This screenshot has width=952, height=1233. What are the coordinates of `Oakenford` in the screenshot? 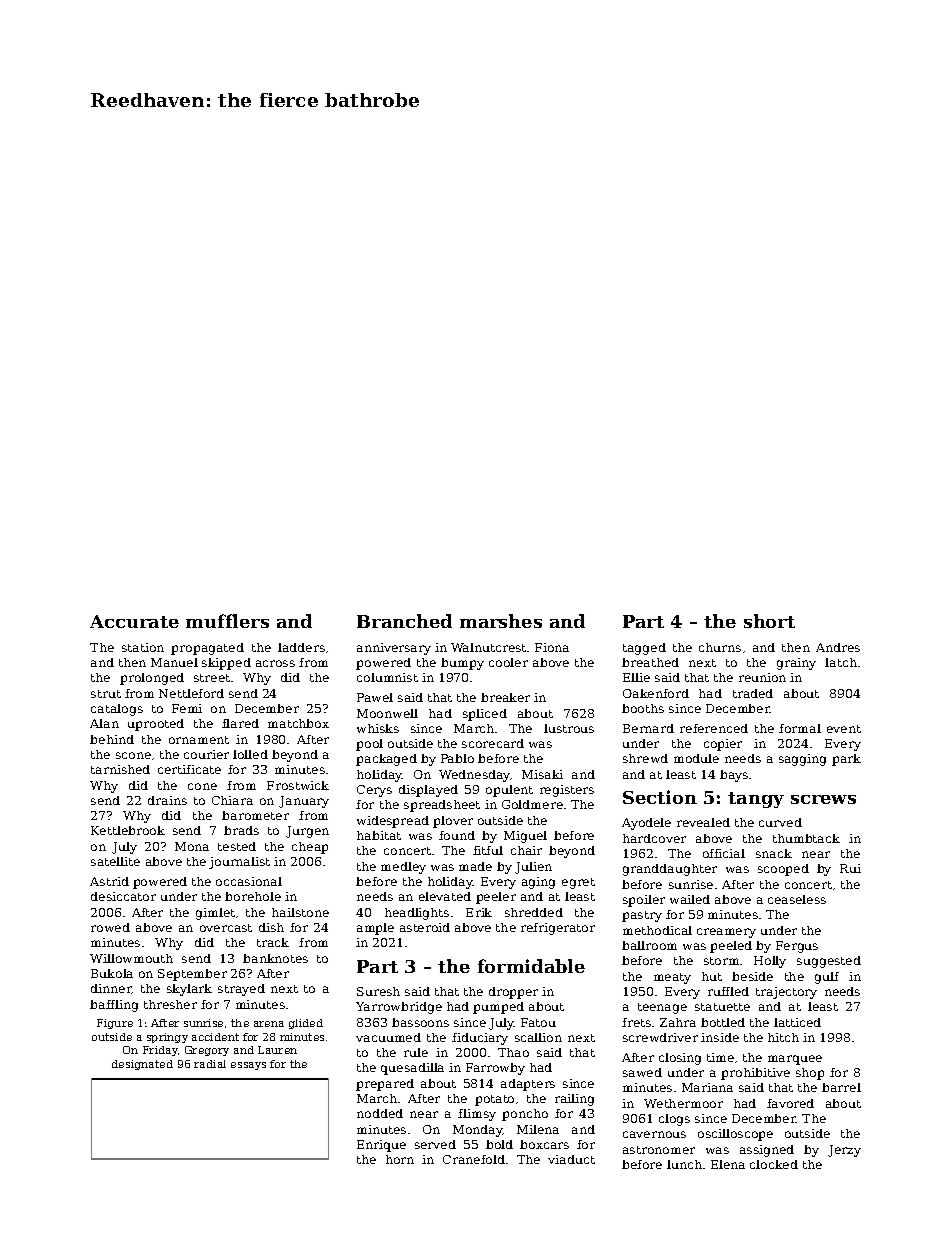 It's located at (656, 693).
